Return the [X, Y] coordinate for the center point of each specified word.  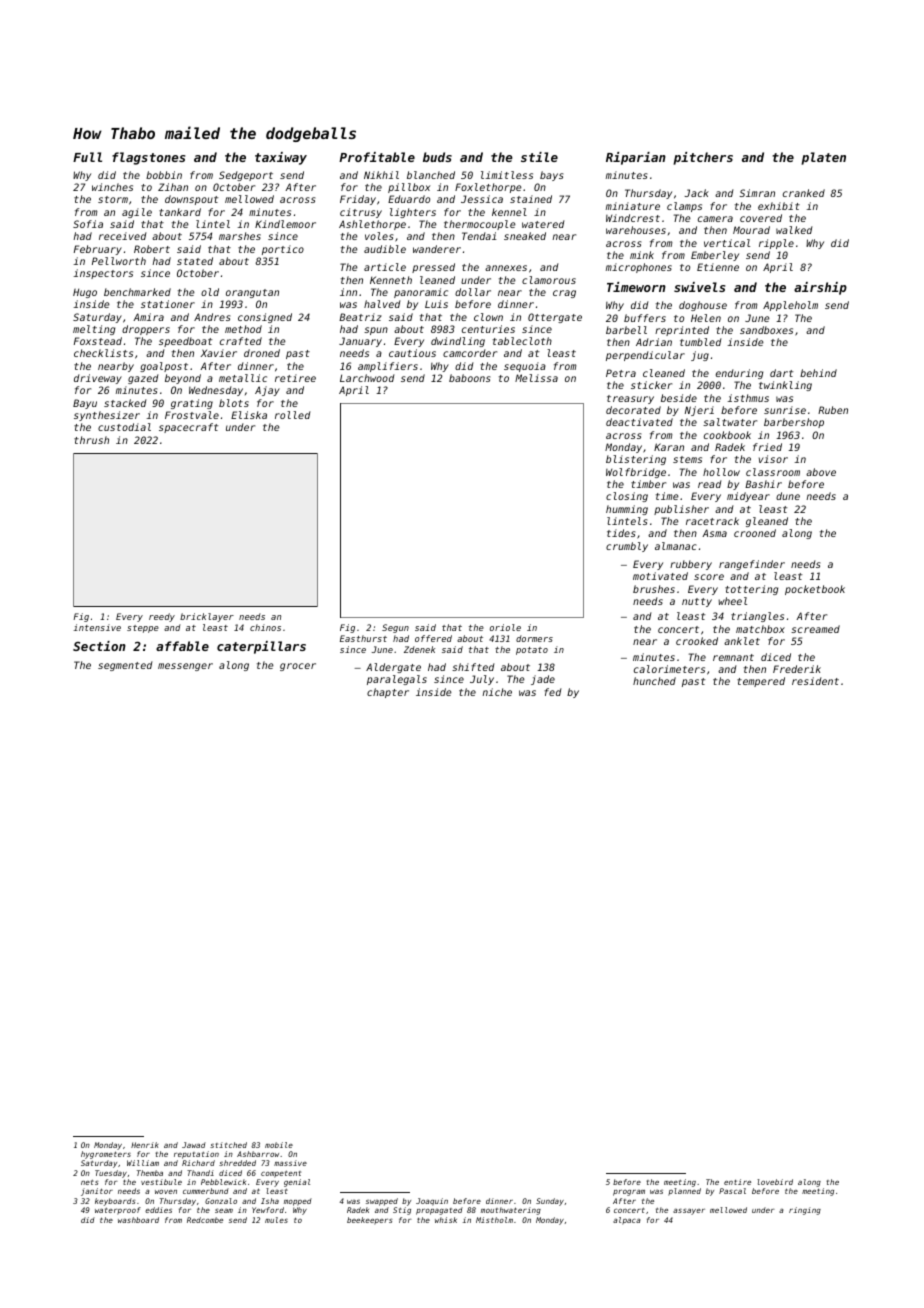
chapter [388, 693]
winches [112, 187]
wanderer [437, 249]
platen [823, 158]
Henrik [144, 1145]
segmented [125, 666]
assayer [689, 1211]
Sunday [550, 1202]
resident [815, 681]
